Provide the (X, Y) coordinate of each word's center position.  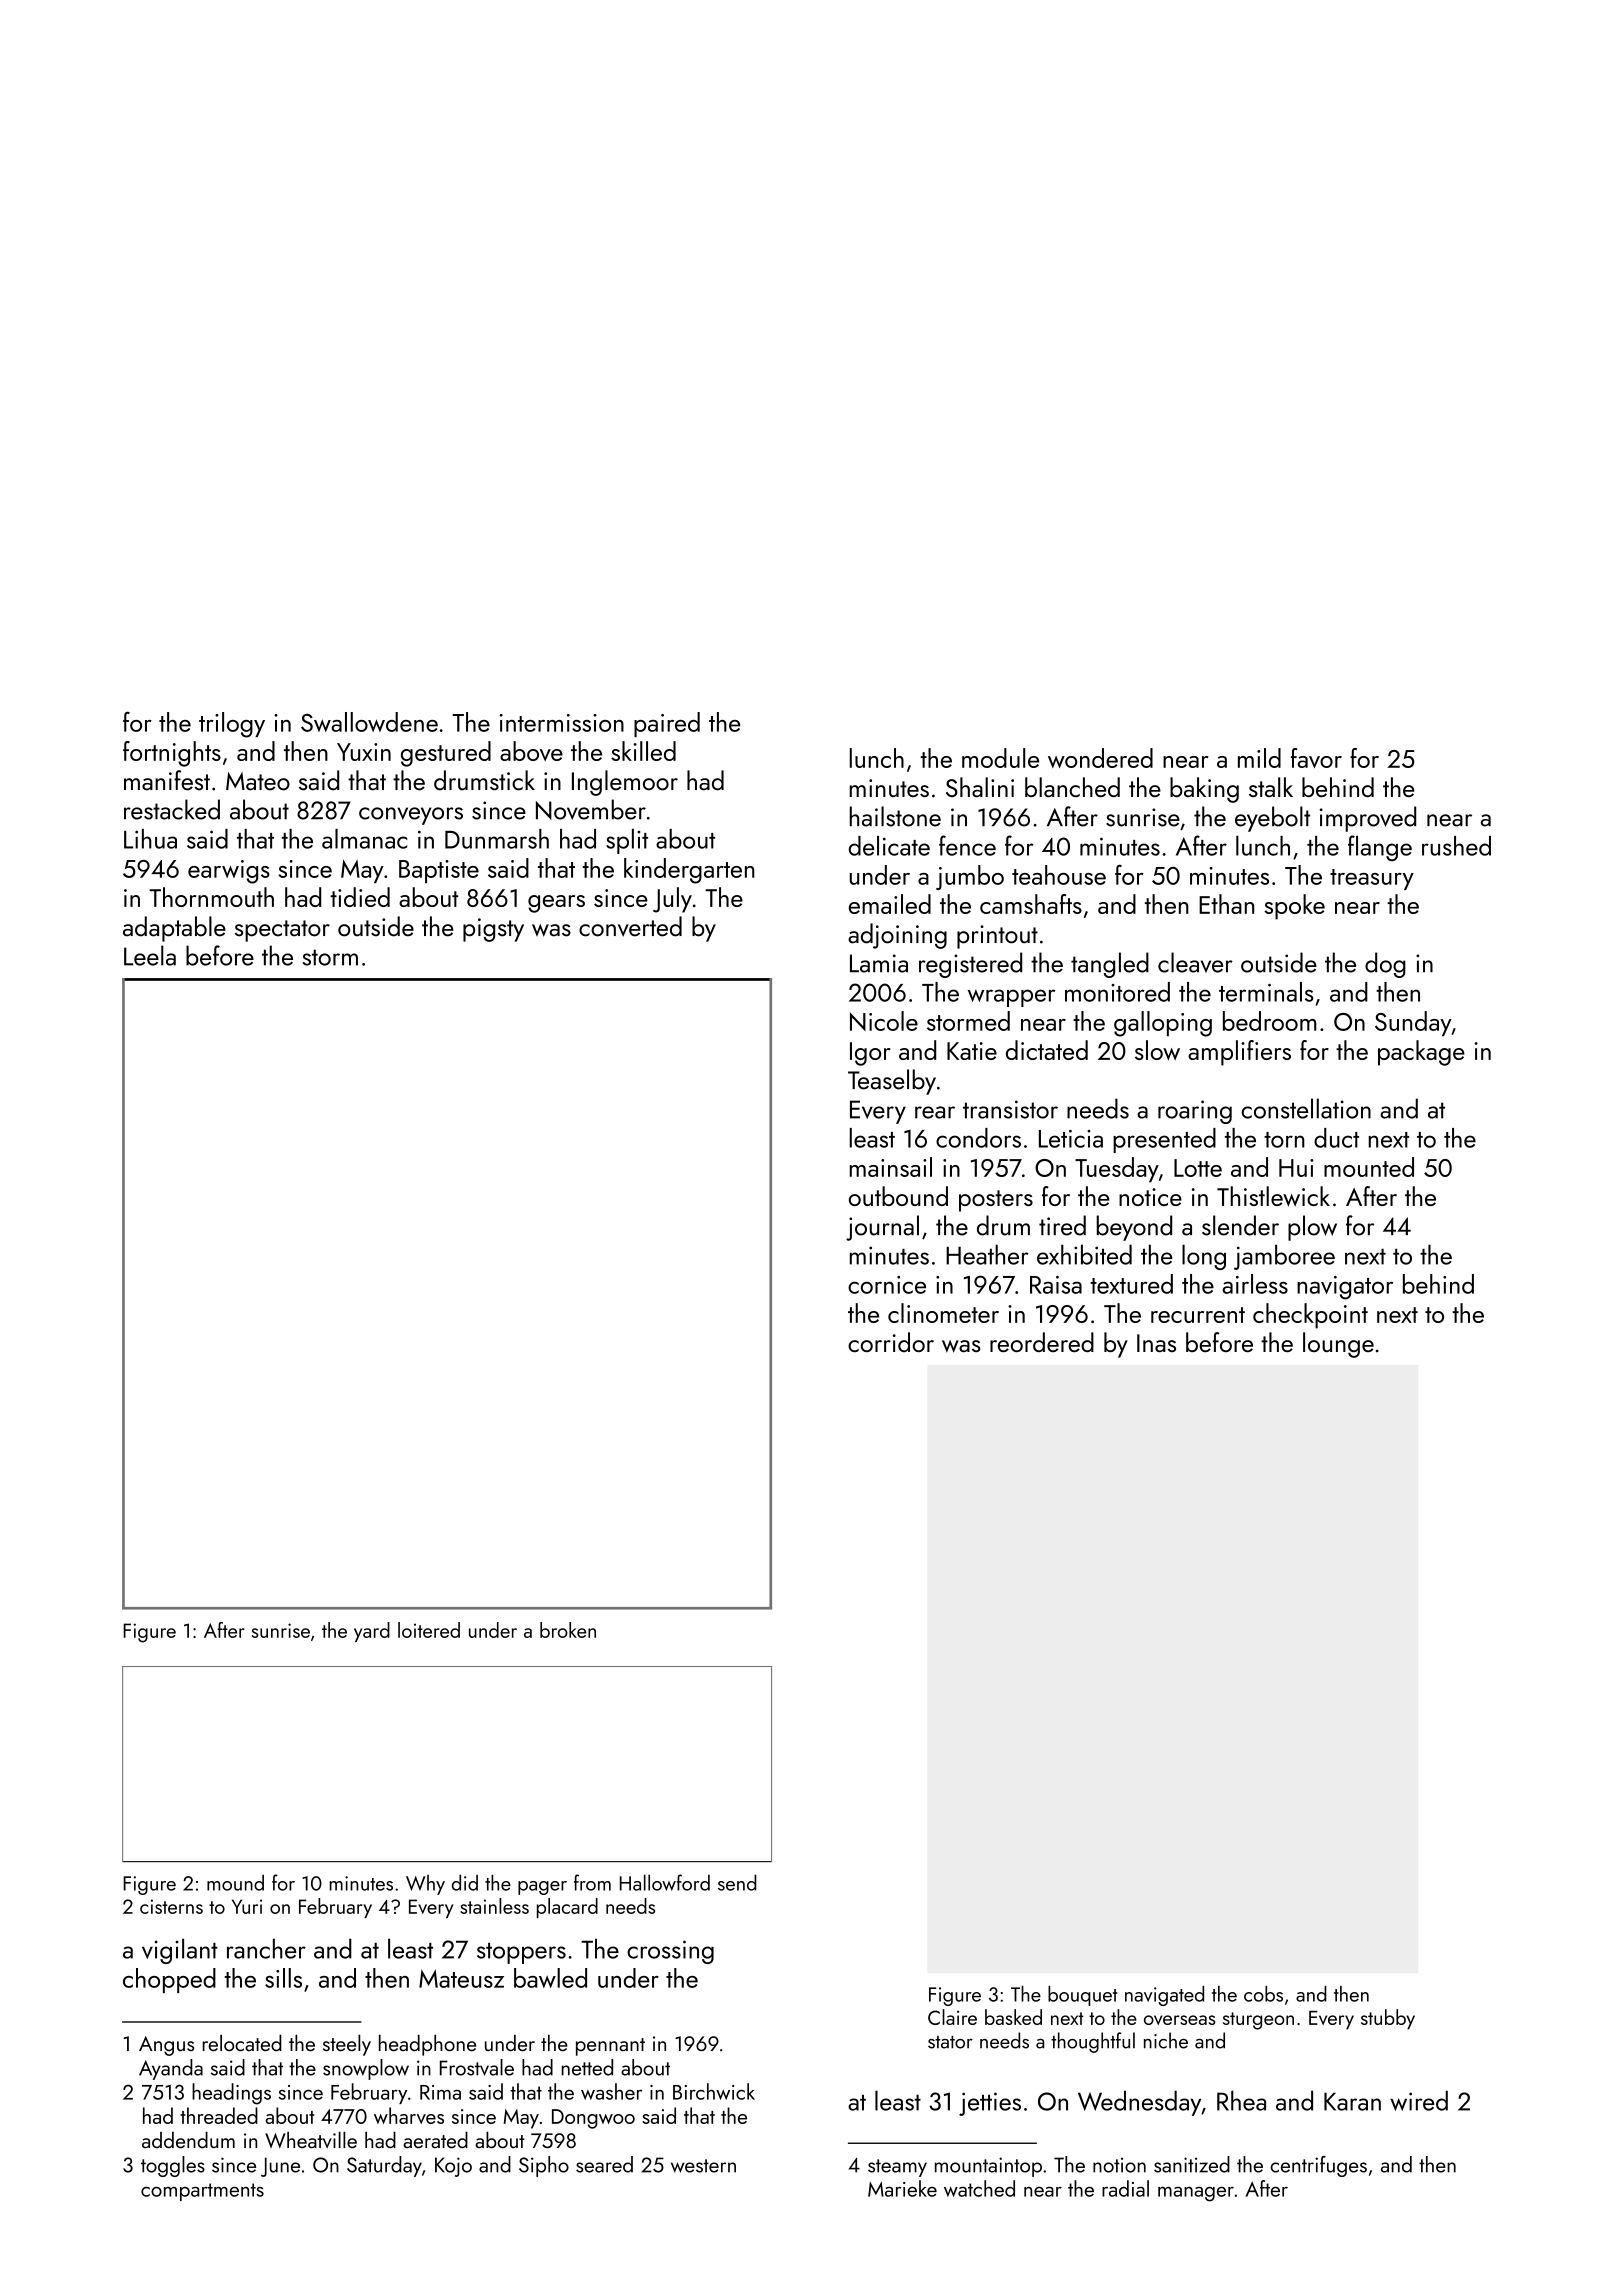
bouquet (1083, 1996)
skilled (643, 751)
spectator (282, 931)
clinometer (943, 1313)
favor (1316, 758)
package (1421, 1053)
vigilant (180, 1951)
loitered (429, 1630)
